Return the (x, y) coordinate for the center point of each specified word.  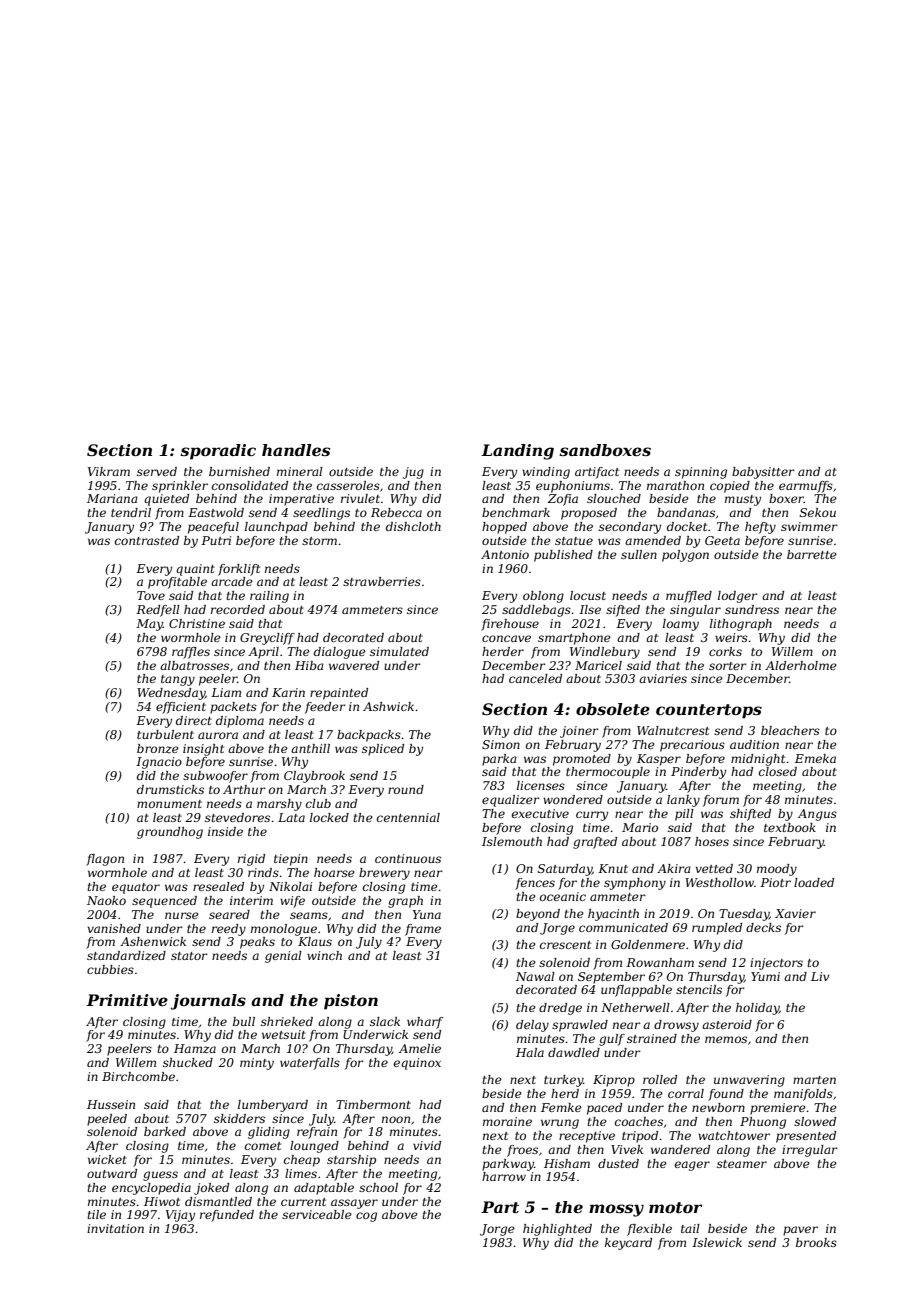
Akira (674, 868)
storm (319, 541)
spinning (701, 473)
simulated (399, 651)
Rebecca (396, 512)
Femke (561, 1107)
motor (675, 1207)
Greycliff (267, 639)
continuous (408, 858)
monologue (284, 930)
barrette (812, 554)
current (303, 1202)
